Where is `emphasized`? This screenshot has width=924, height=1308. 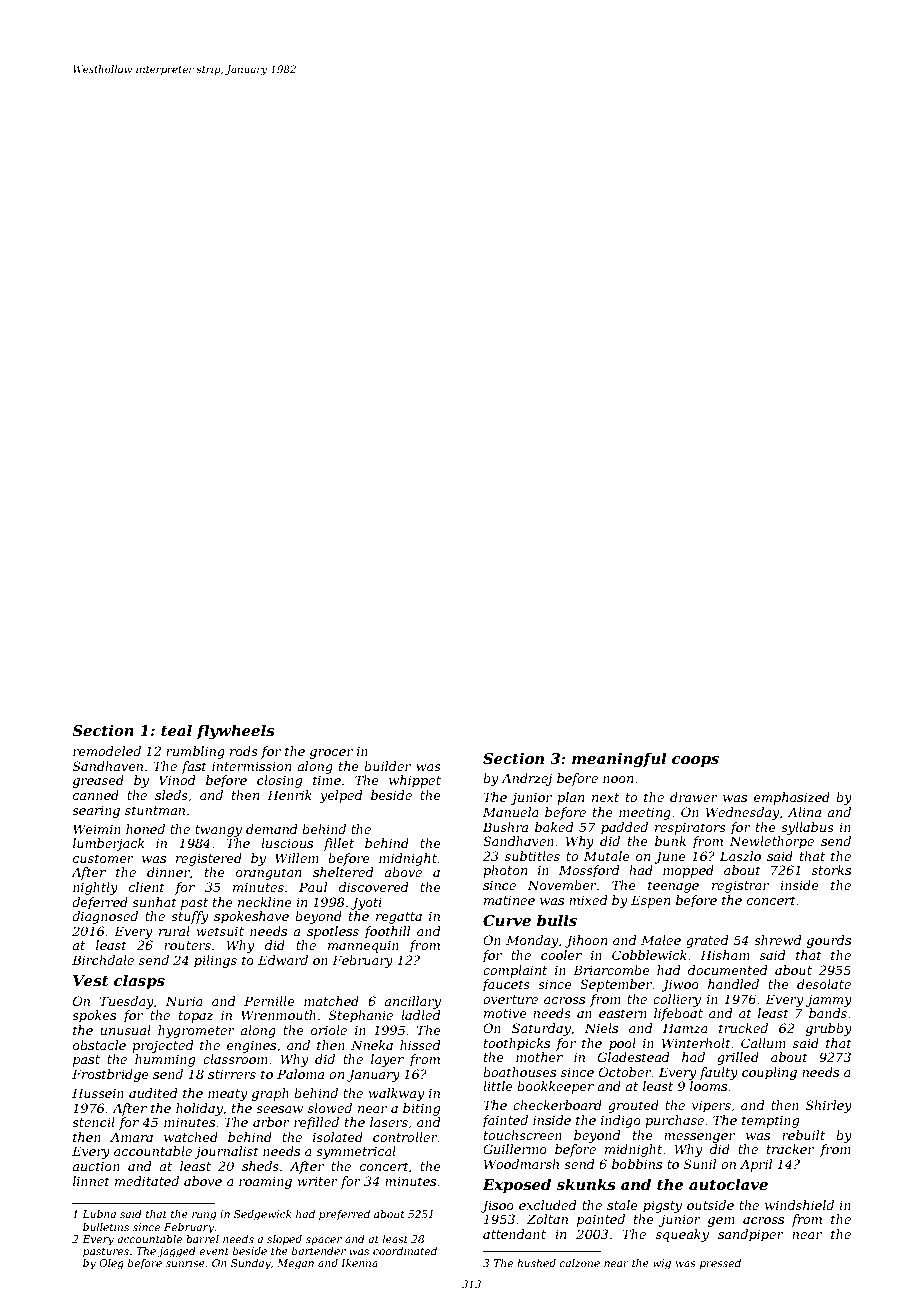 emphasized is located at coordinates (792, 798).
